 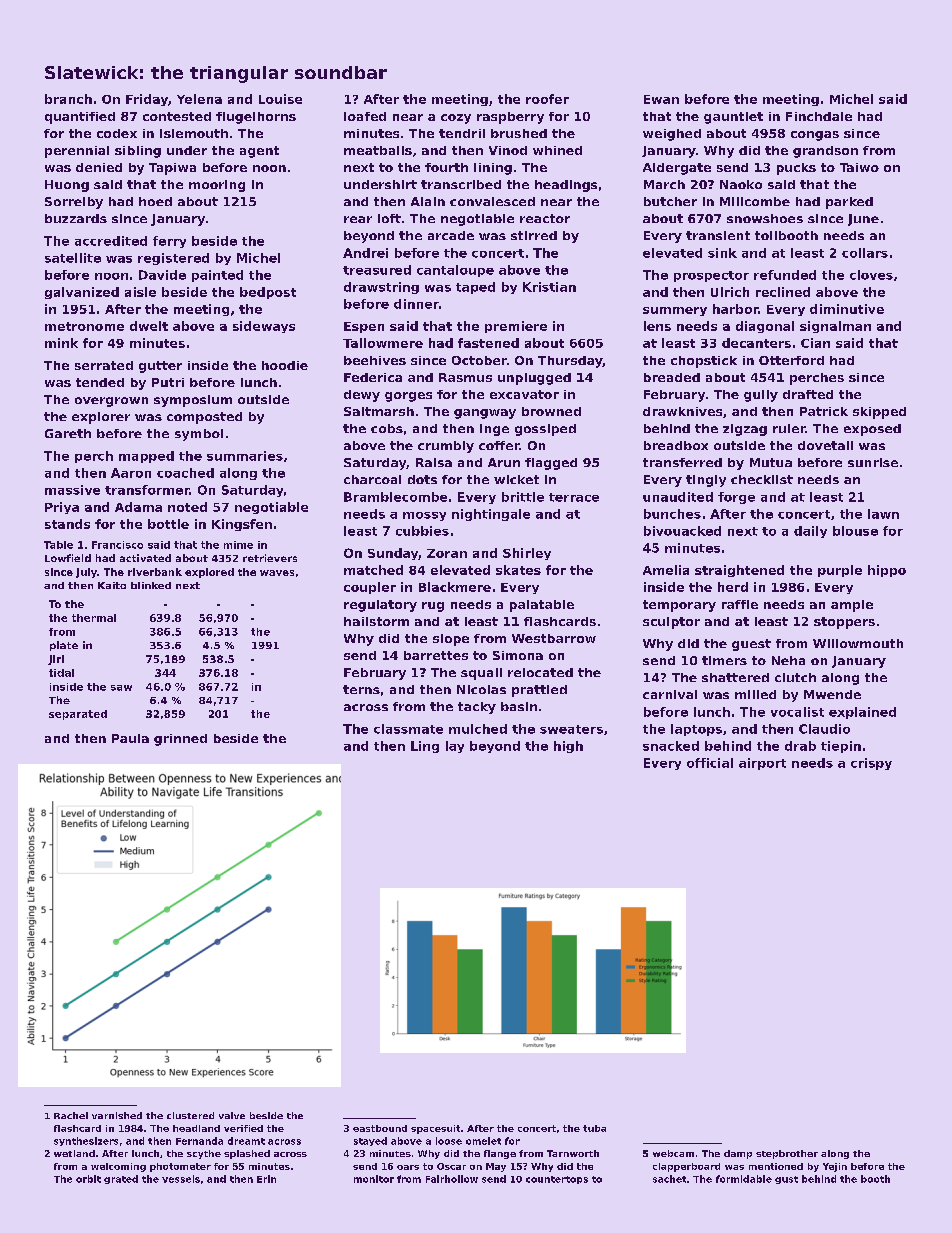 What do you see at coordinates (447, 553) in the screenshot?
I see `Zoran` at bounding box center [447, 553].
